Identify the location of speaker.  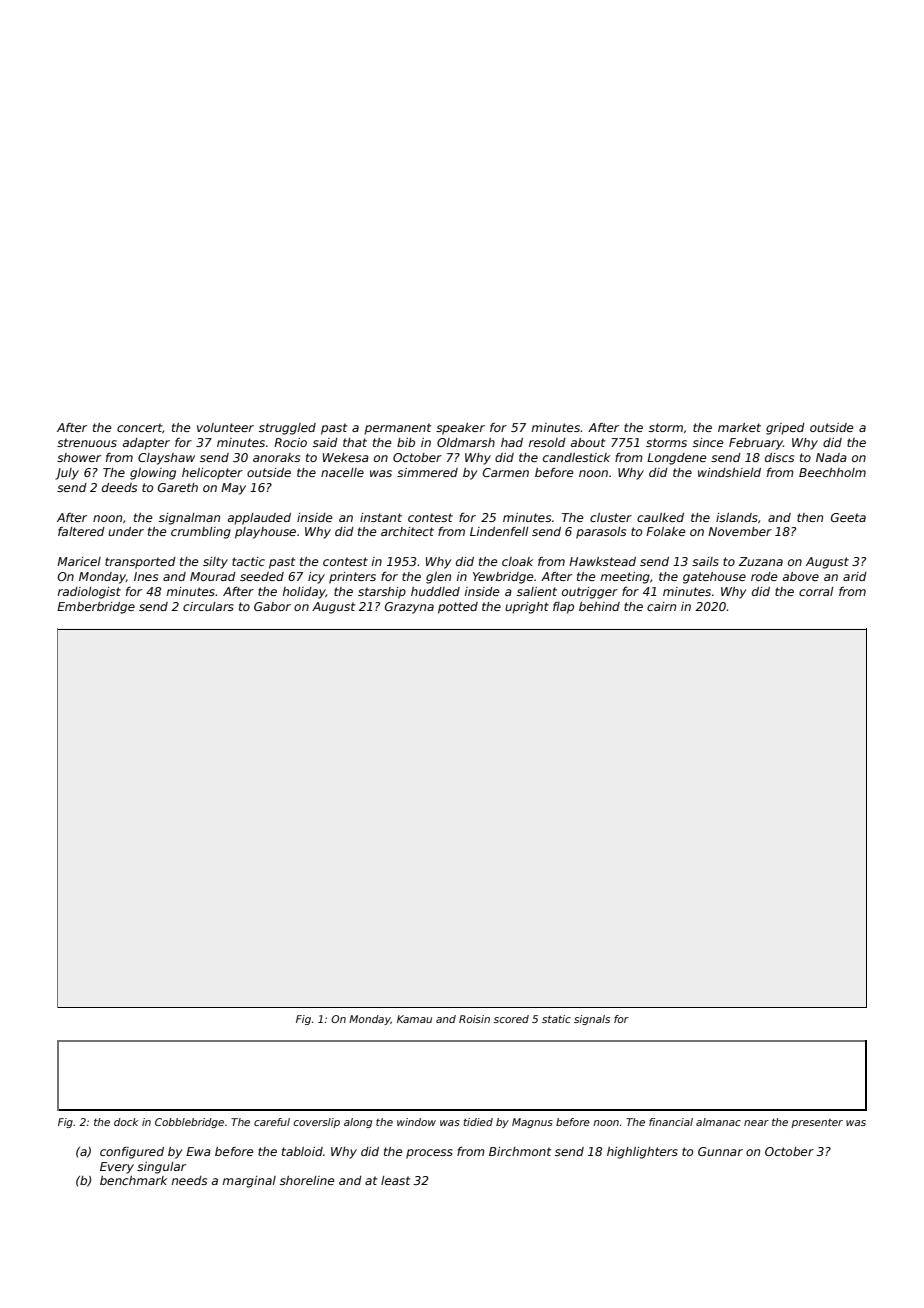
(460, 429).
